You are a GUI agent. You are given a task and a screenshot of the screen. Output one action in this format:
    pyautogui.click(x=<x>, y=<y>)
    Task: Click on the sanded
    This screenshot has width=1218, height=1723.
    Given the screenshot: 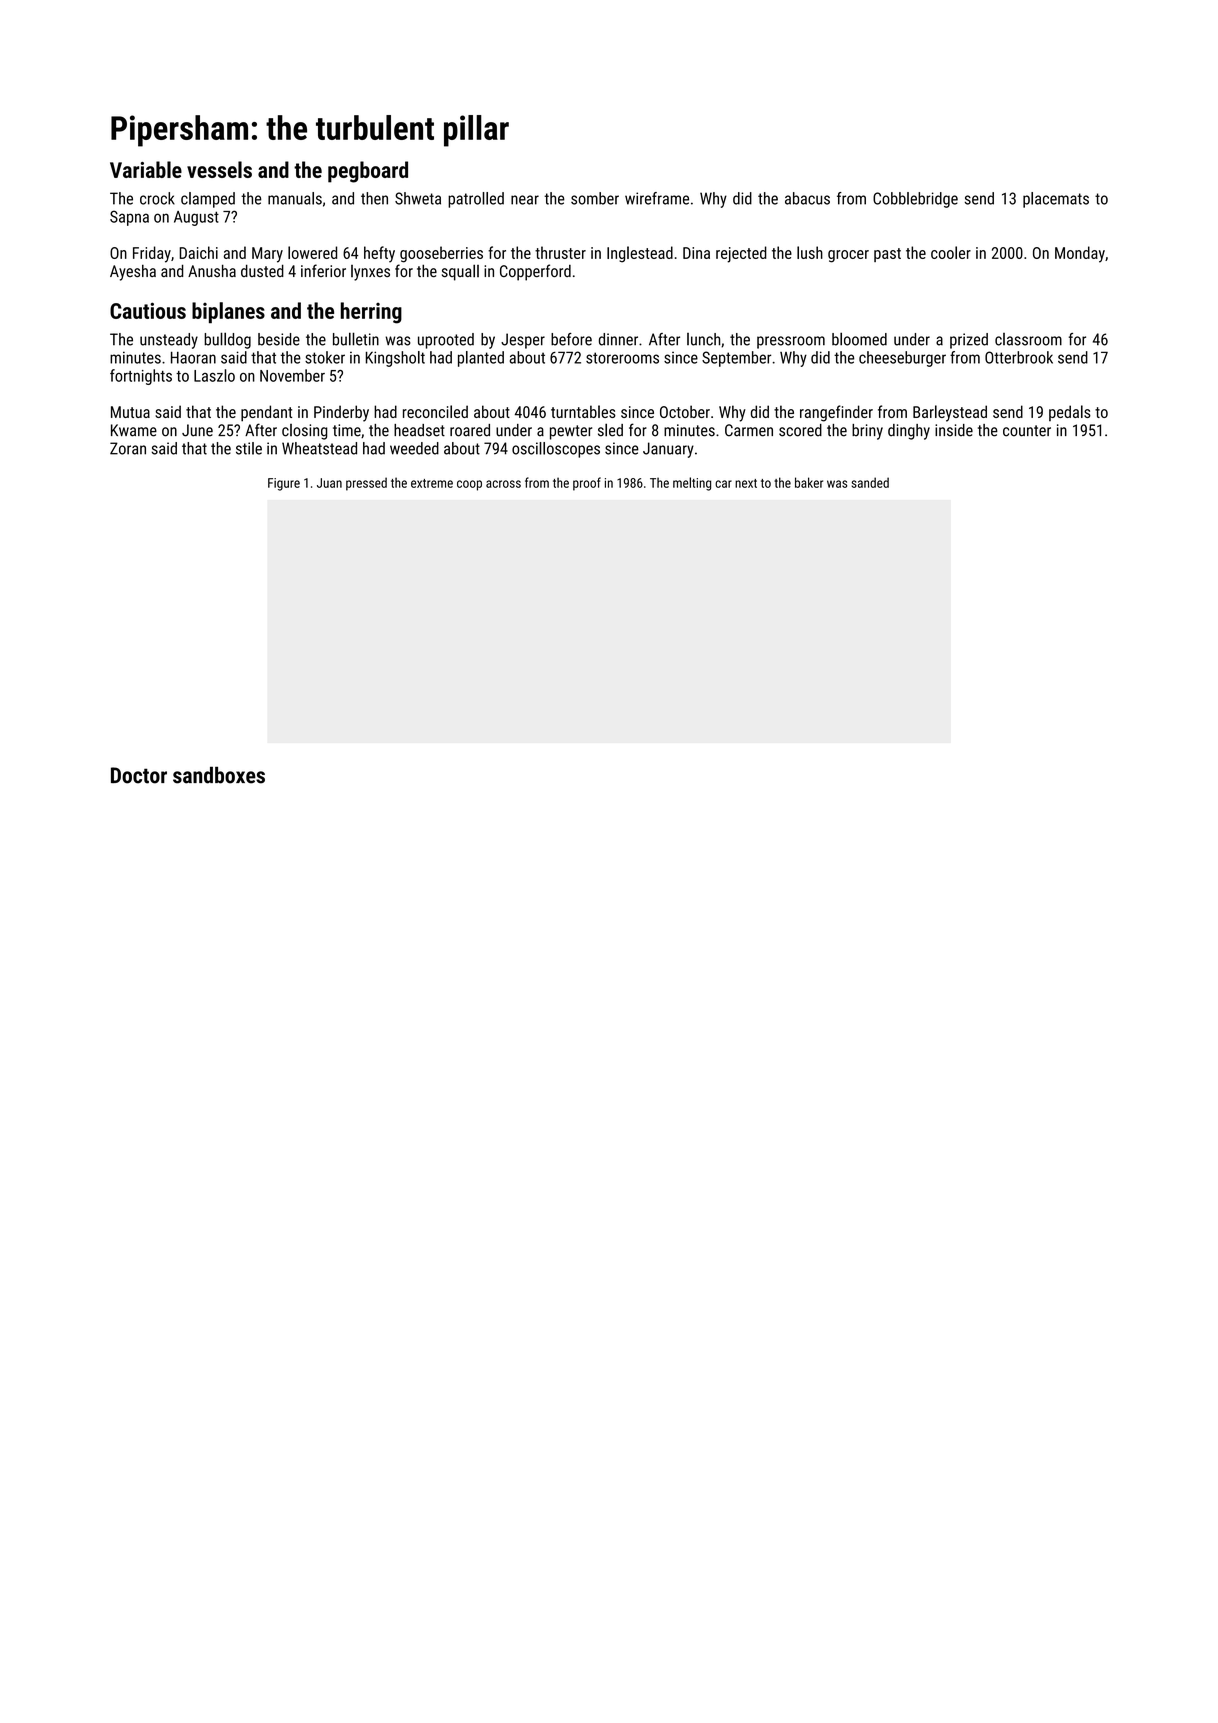 What is the action you would take?
    pyautogui.click(x=870, y=482)
